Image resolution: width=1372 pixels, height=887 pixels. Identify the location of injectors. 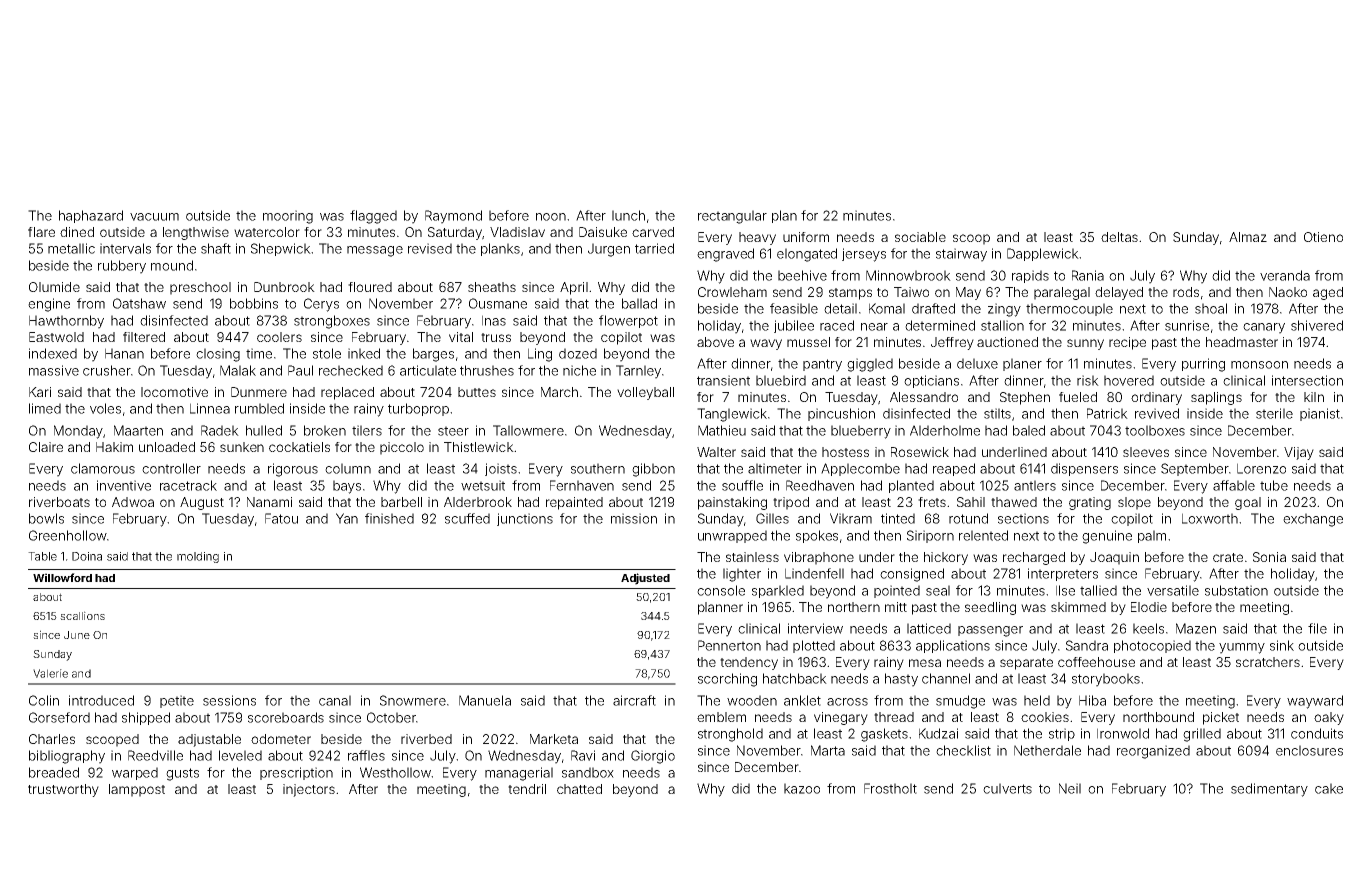
(309, 790).
